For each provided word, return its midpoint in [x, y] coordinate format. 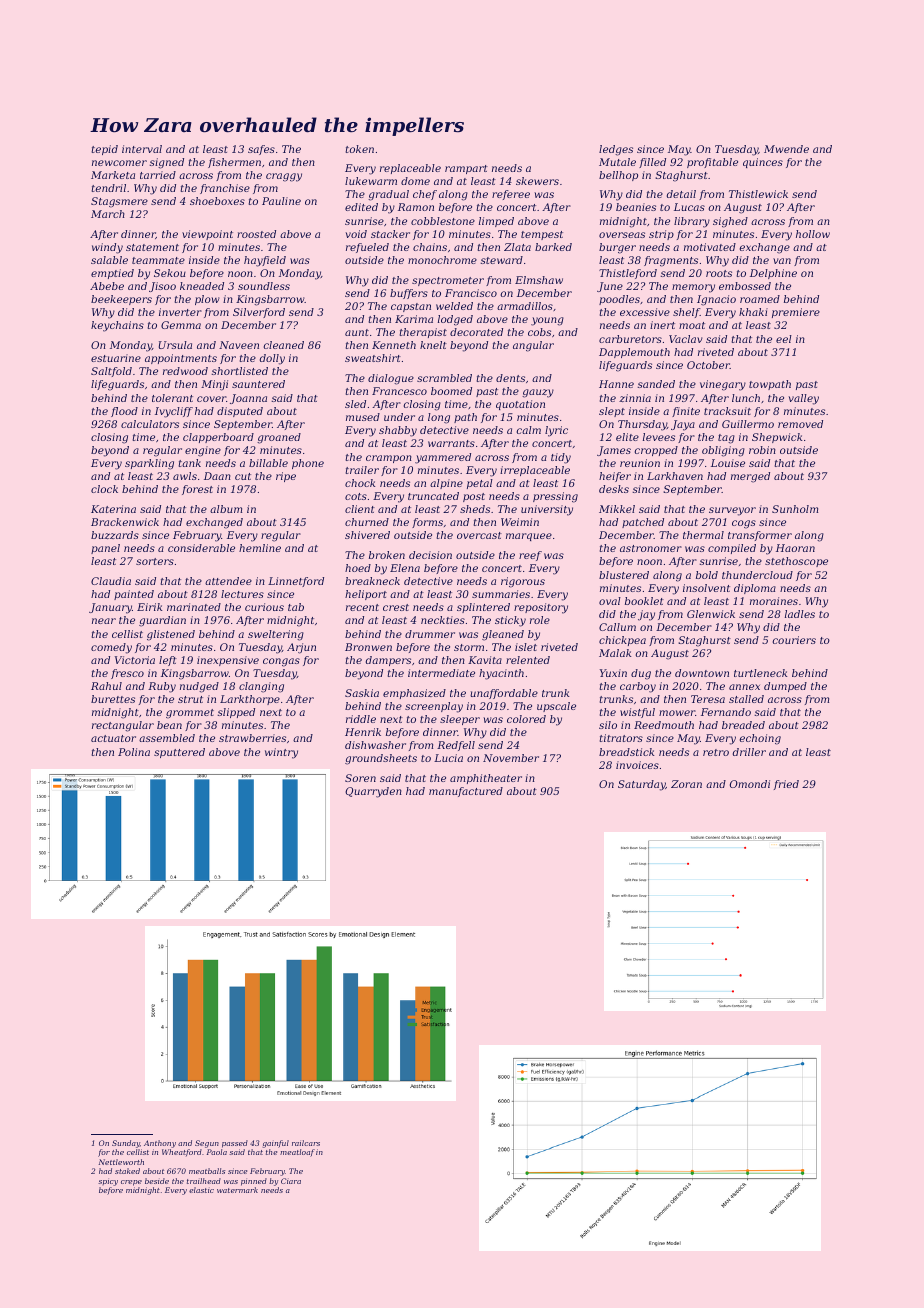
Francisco [471, 293]
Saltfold [111, 372]
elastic [201, 1190]
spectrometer [448, 281]
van [782, 261]
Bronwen [368, 647]
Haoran [795, 548]
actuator [113, 738]
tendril [108, 188]
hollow [813, 234]
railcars [306, 1143]
